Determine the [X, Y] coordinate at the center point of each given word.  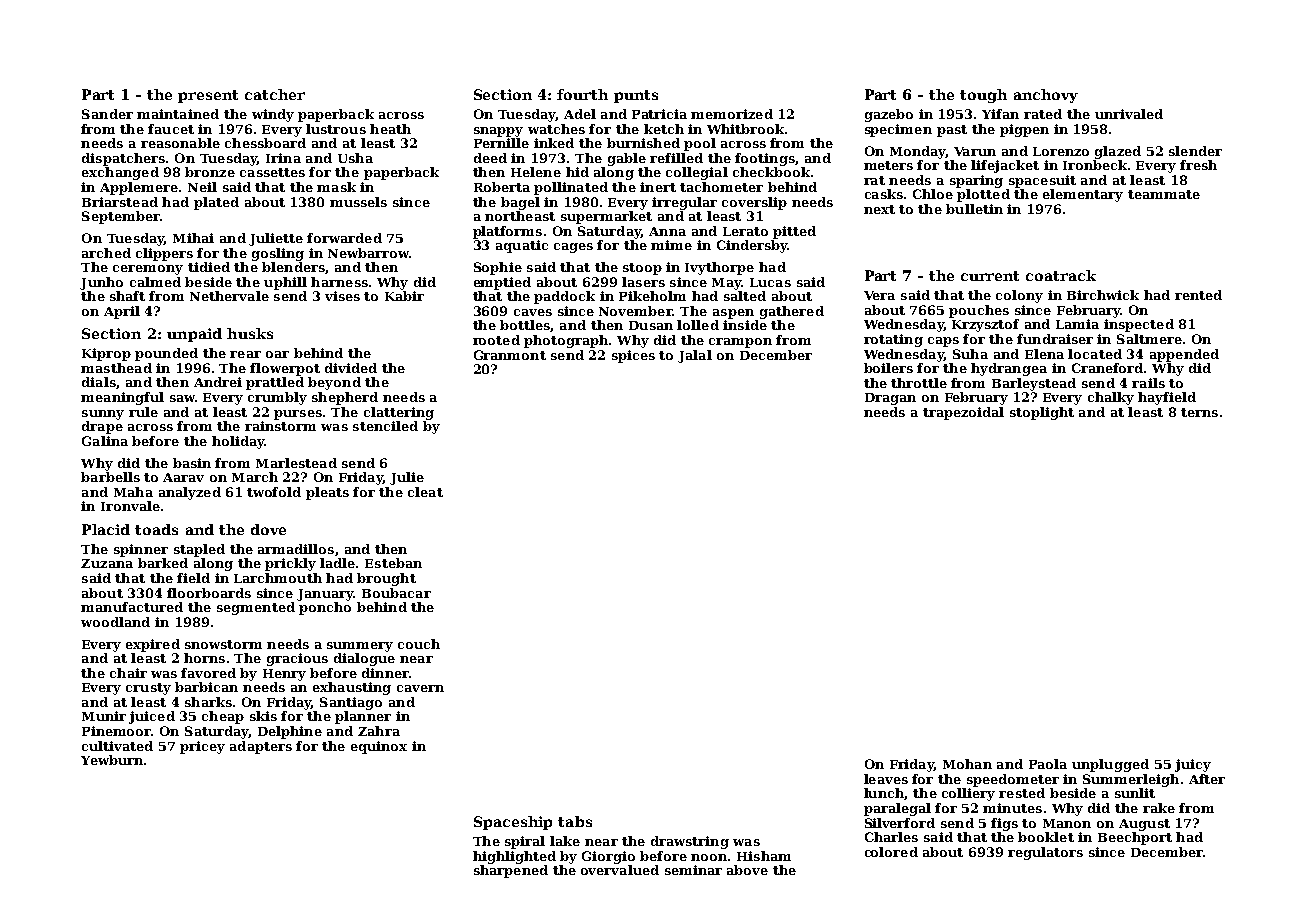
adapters [261, 747]
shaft [127, 296]
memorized [732, 114]
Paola [1048, 764]
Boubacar [396, 593]
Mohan [967, 764]
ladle [337, 563]
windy [273, 115]
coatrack [1061, 275]
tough [983, 96]
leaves [886, 779]
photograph [566, 341]
